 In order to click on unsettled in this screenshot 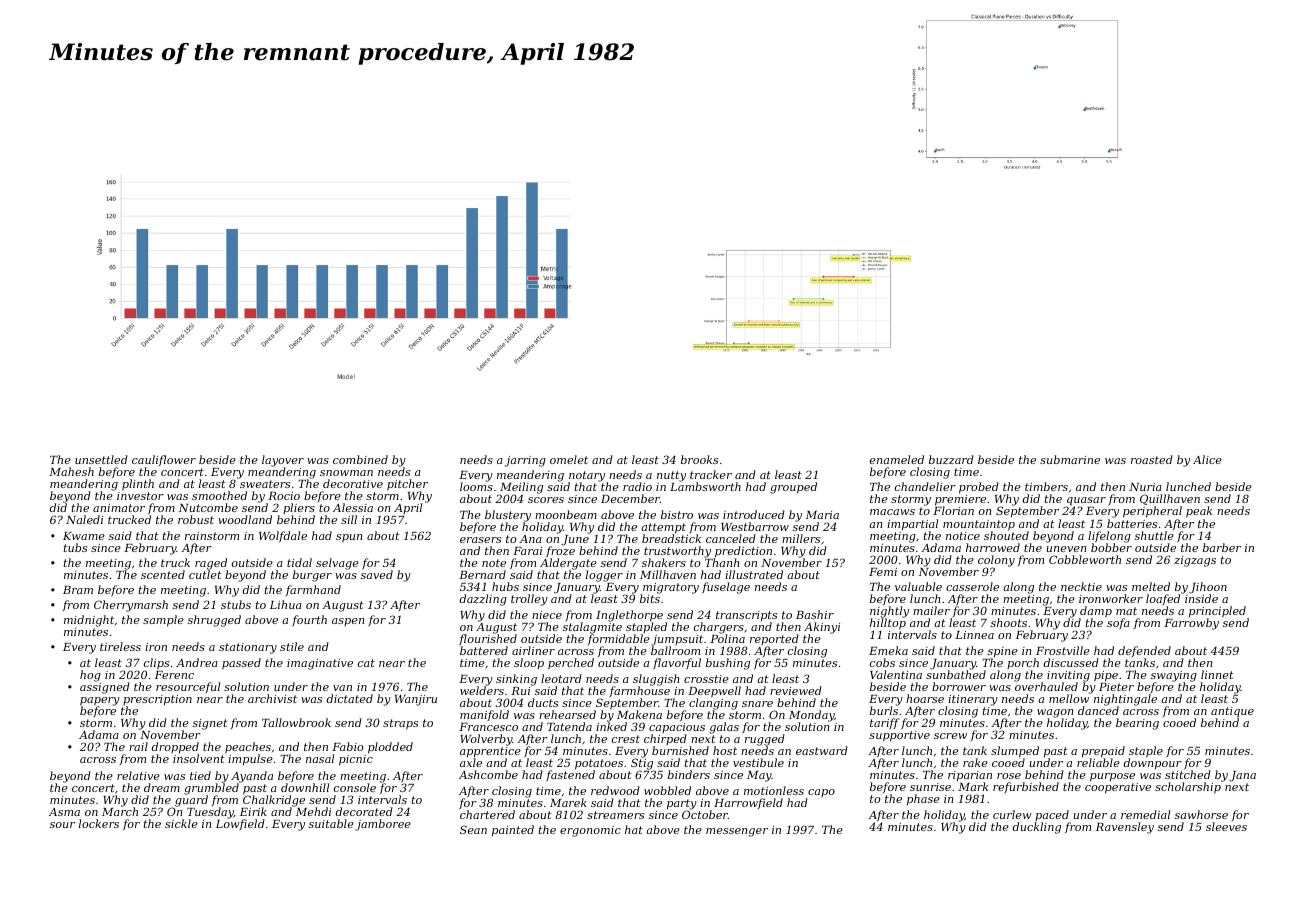, I will do `click(101, 459)`.
